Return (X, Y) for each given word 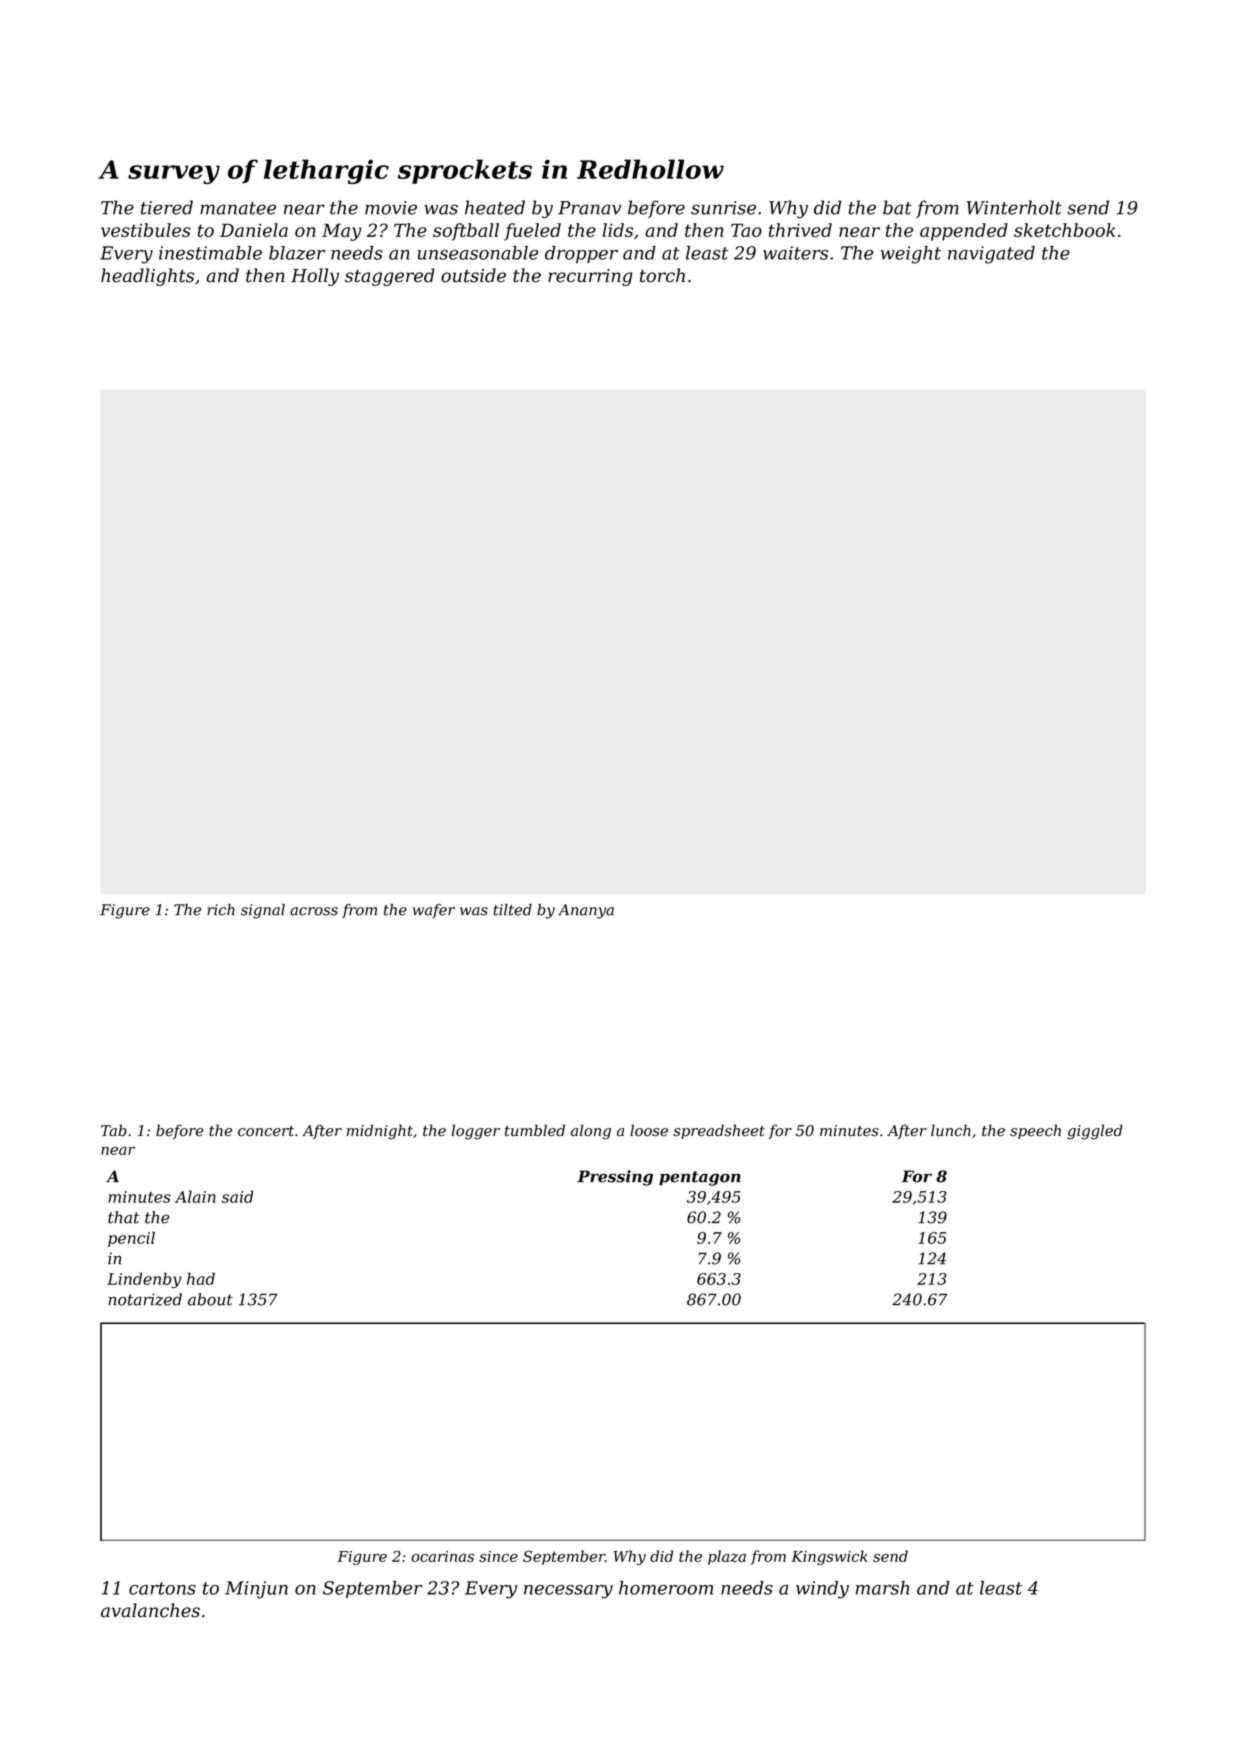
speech (1035, 1131)
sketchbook (1064, 230)
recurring (590, 277)
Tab (114, 1130)
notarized (145, 1299)
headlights (147, 277)
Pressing (615, 1178)
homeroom (666, 1588)
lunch (951, 1130)
